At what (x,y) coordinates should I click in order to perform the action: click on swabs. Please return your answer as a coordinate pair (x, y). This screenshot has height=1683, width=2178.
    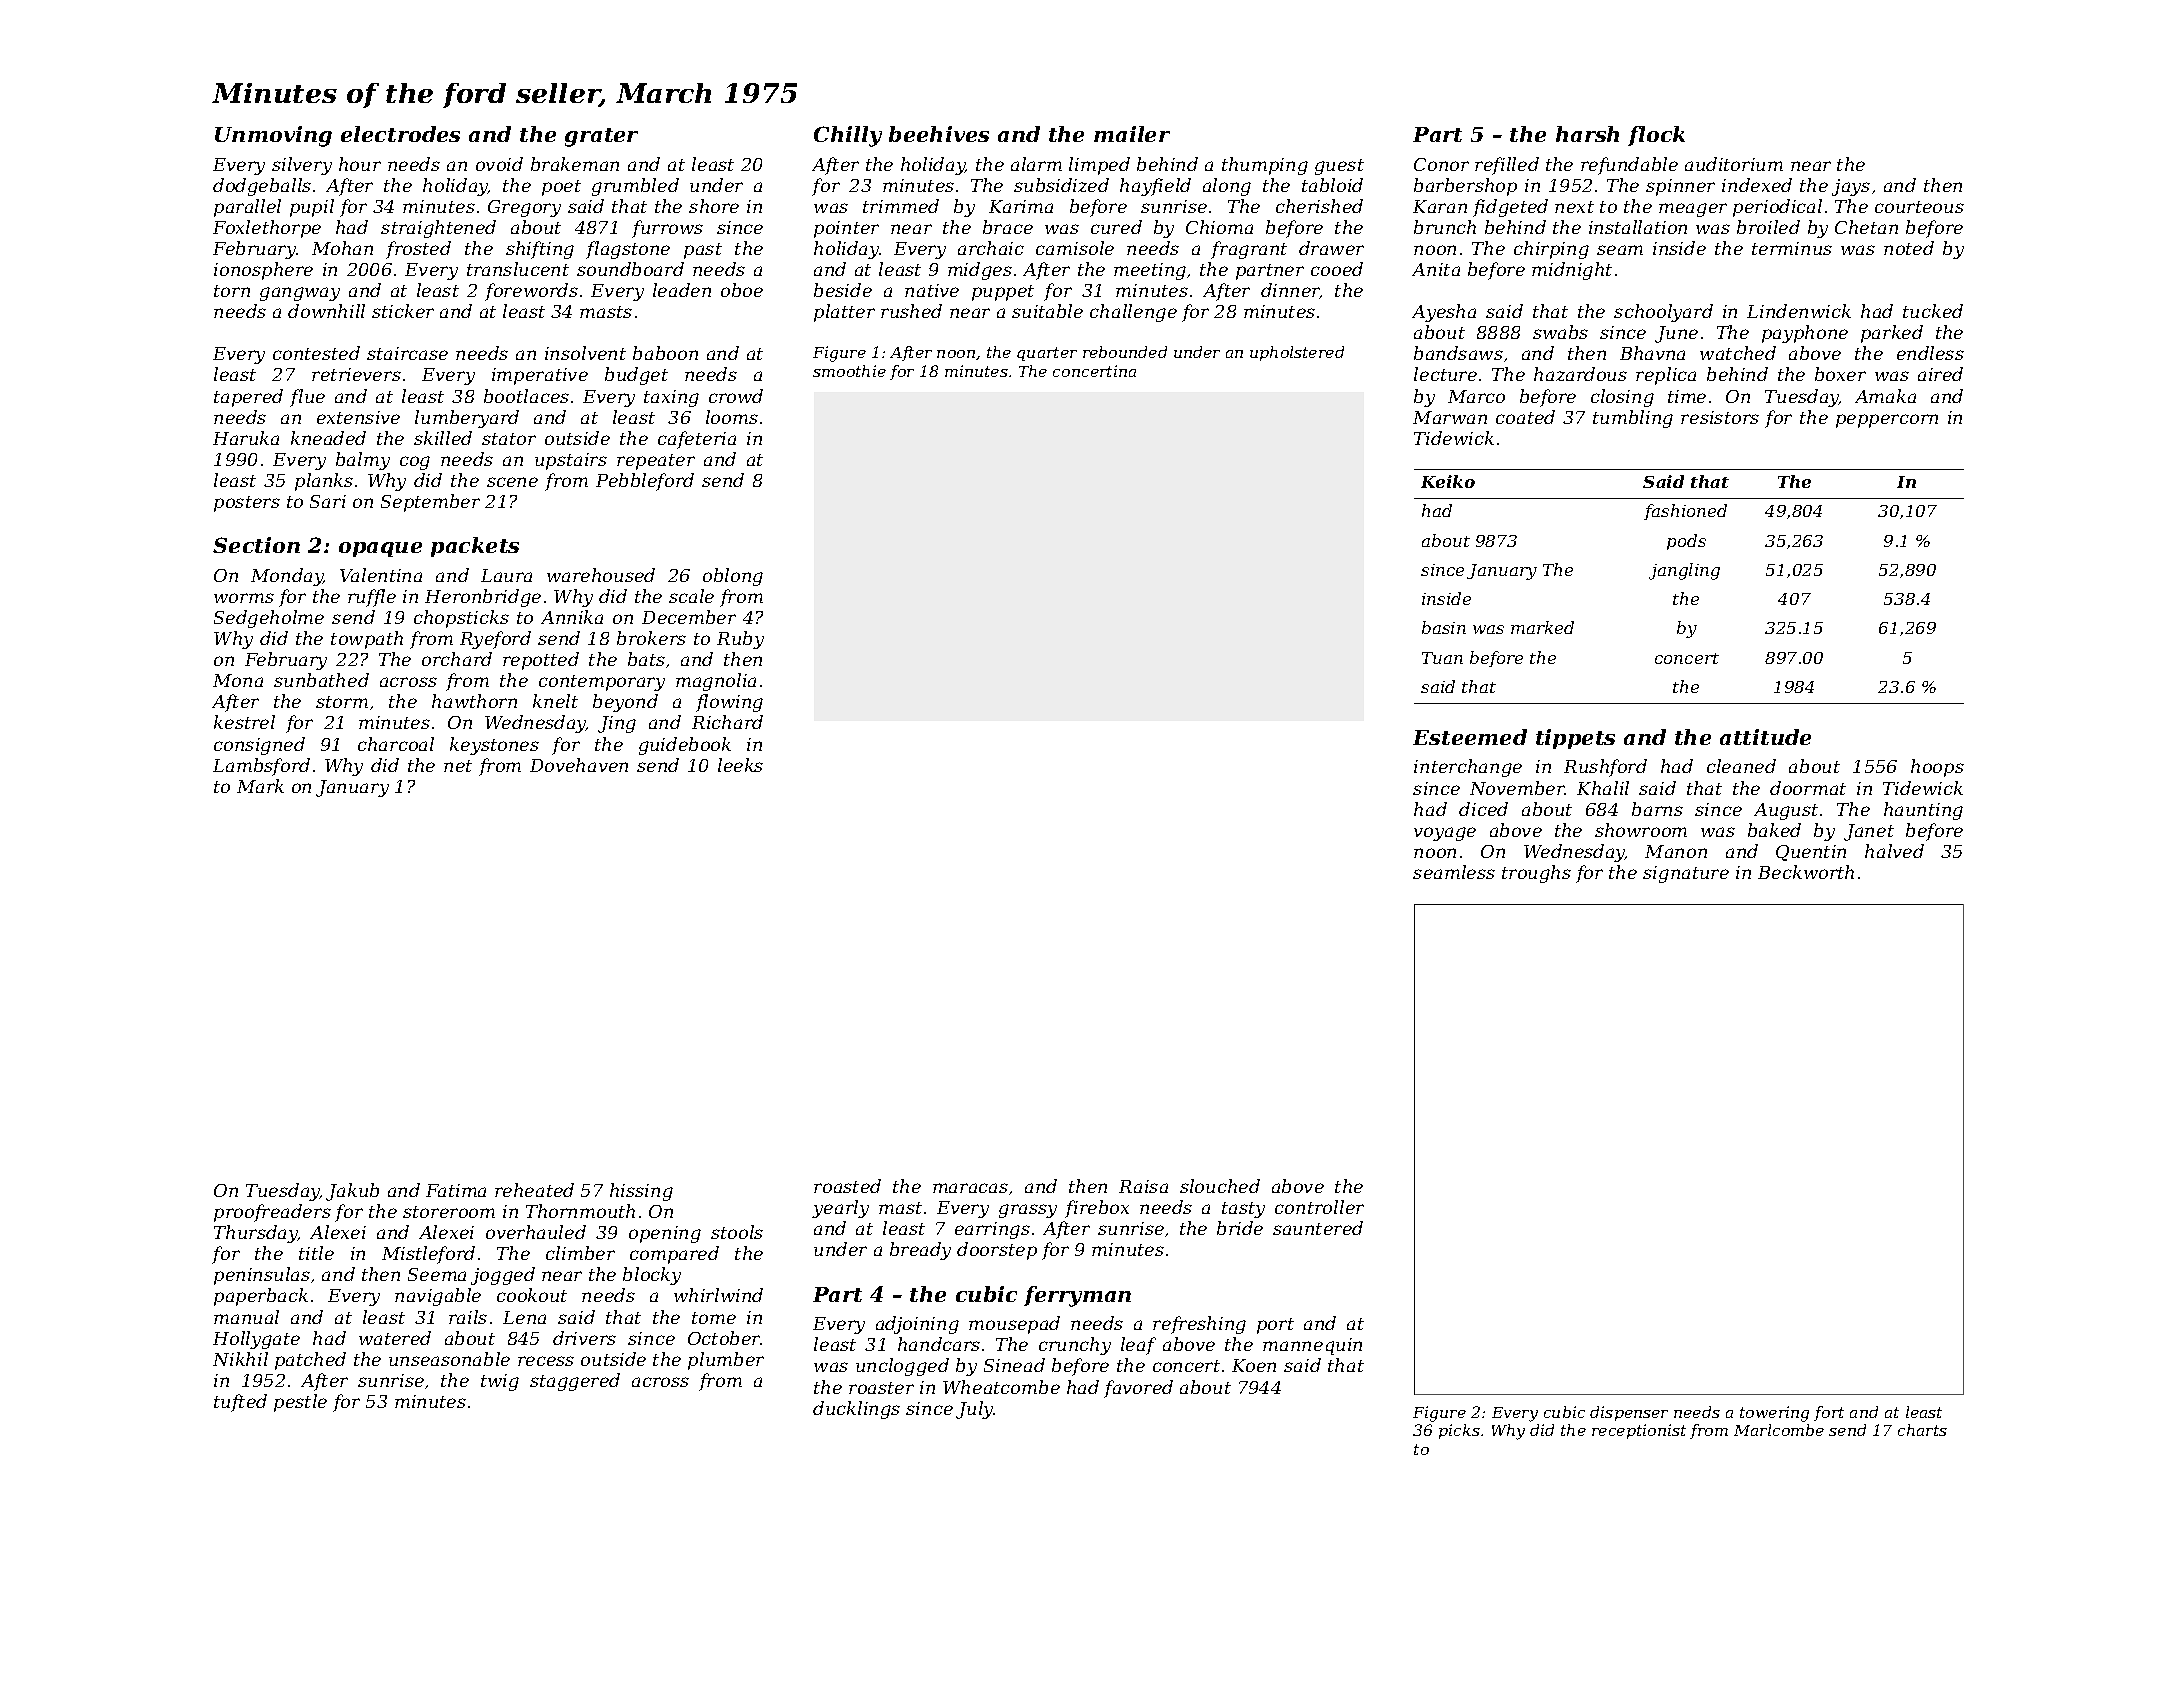
    Looking at the image, I should click on (1560, 332).
